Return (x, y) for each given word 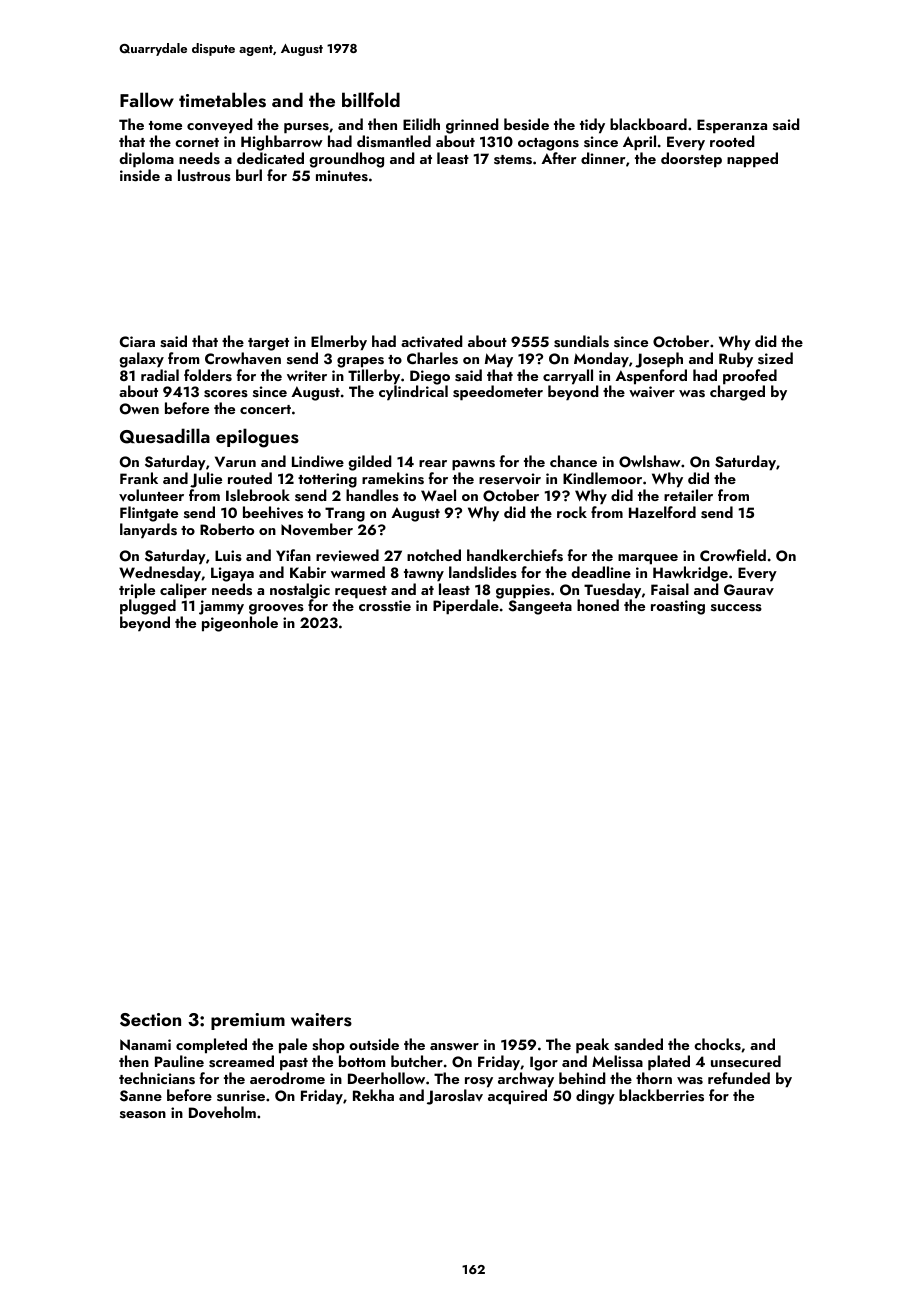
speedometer (498, 393)
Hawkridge (690, 574)
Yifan (293, 555)
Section (150, 1020)
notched (434, 555)
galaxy (141, 360)
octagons (548, 144)
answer (454, 1047)
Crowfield (733, 555)
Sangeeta (540, 607)
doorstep (691, 160)
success (736, 608)
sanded (638, 1044)
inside (140, 175)
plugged (148, 607)
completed (211, 1046)
